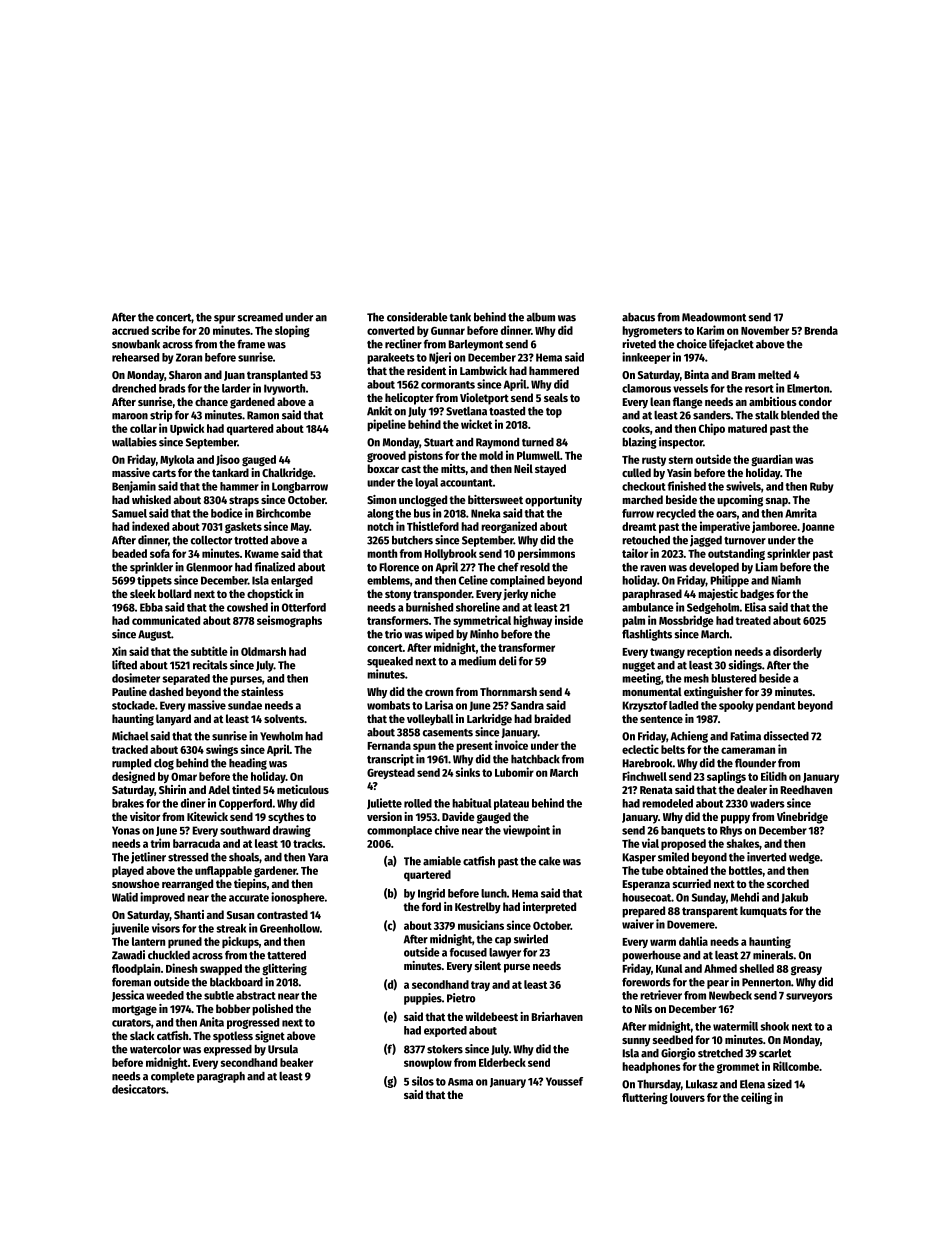 This page has width=952, height=1233. What do you see at coordinates (388, 705) in the page?
I see `wombats` at bounding box center [388, 705].
